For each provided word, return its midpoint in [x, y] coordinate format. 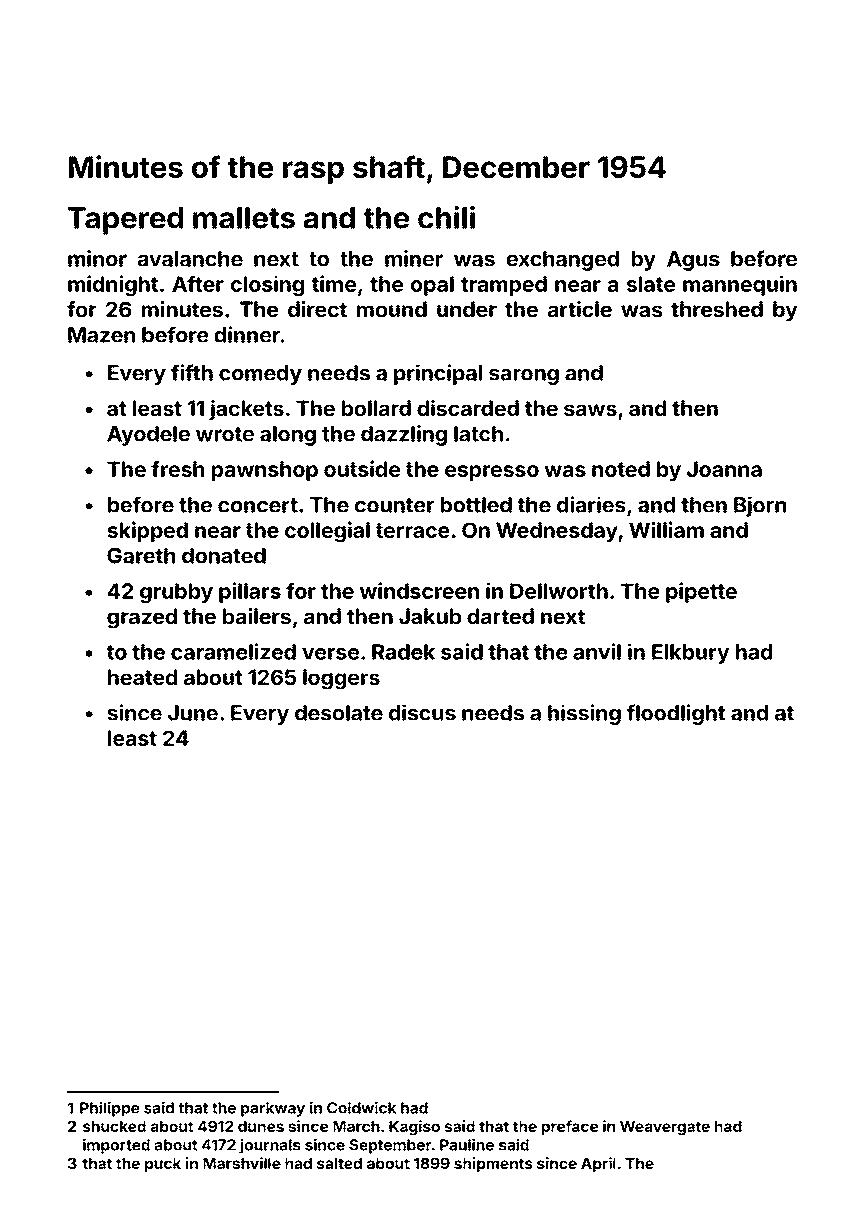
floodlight [676, 714]
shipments [493, 1164]
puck [163, 1165]
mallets [244, 218]
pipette [701, 592]
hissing [584, 714]
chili [446, 217]
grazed [142, 618]
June [193, 713]
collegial [327, 532]
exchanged [563, 261]
